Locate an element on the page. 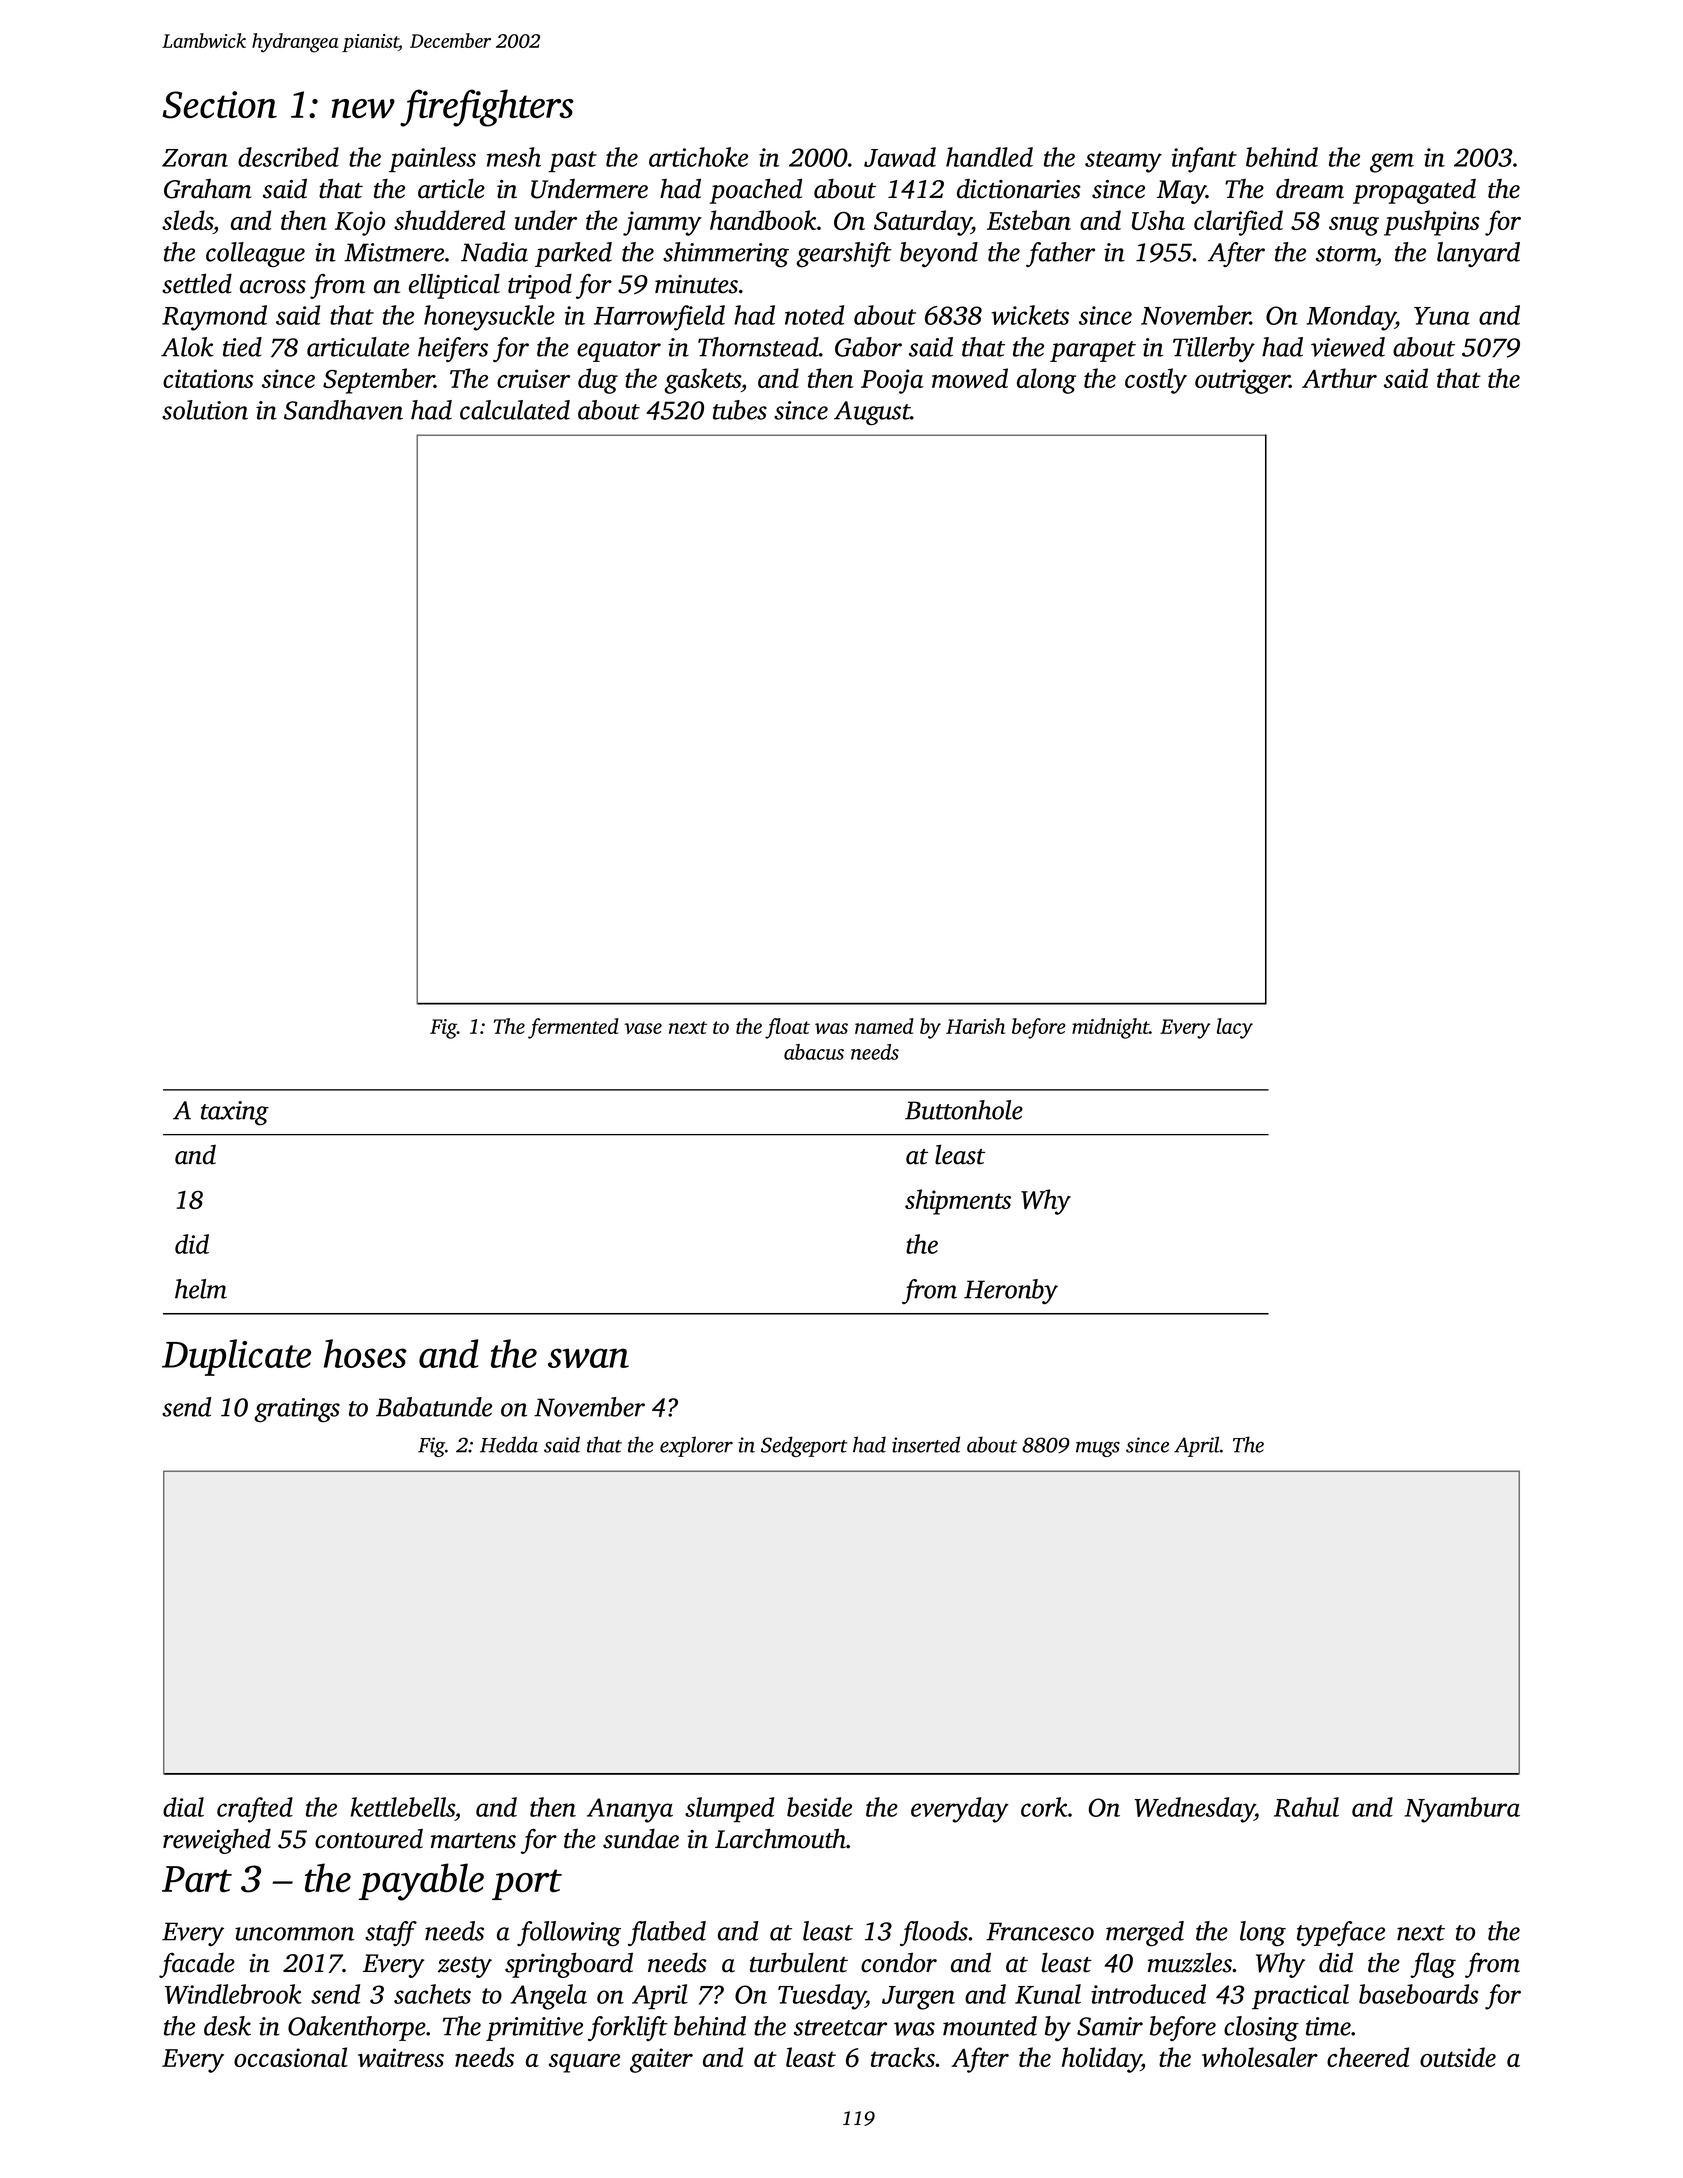 Image resolution: width=1683 pixels, height=2178 pixels. tracks is located at coordinates (903, 2057).
